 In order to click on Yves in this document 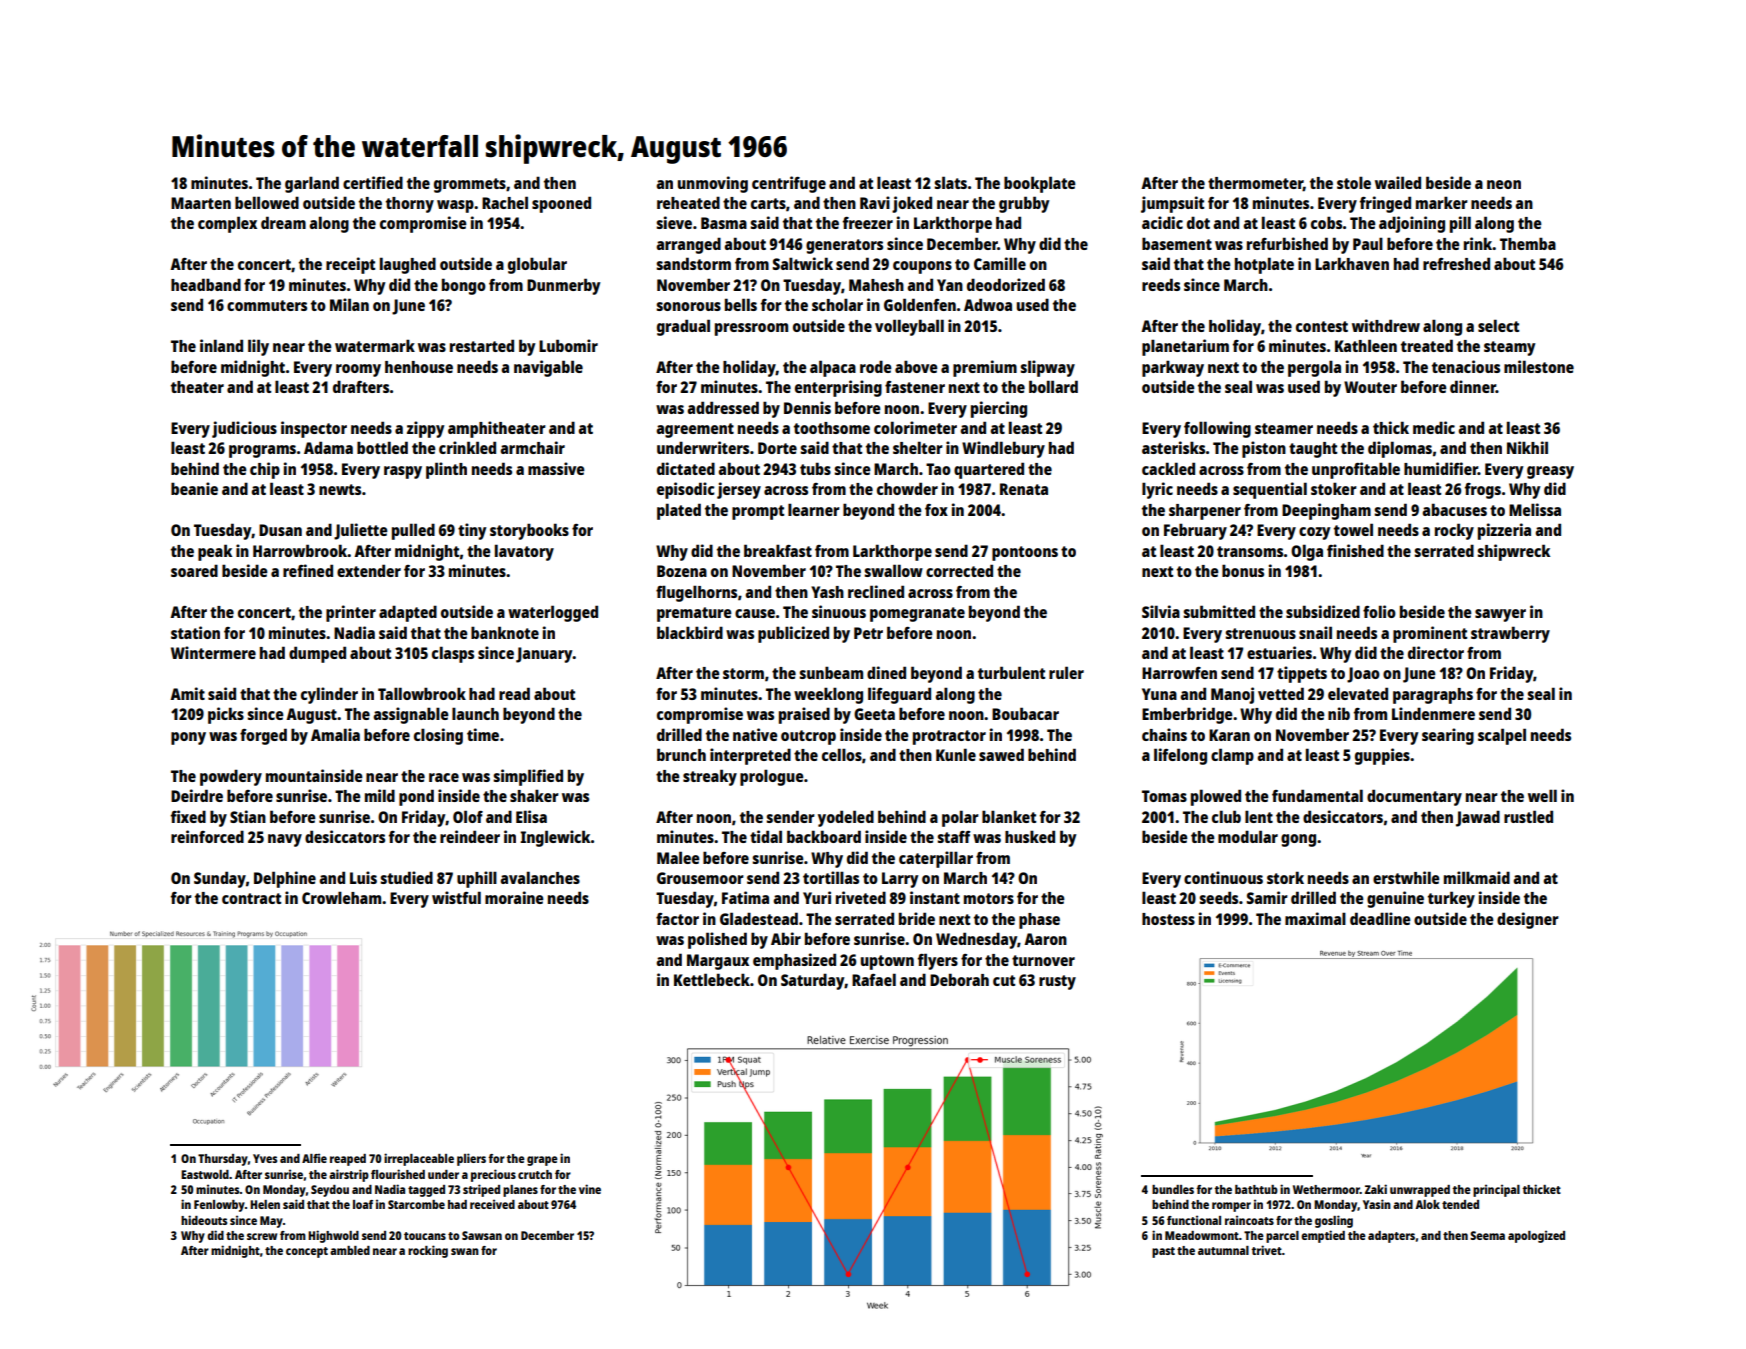, I will do `click(265, 1158)`.
